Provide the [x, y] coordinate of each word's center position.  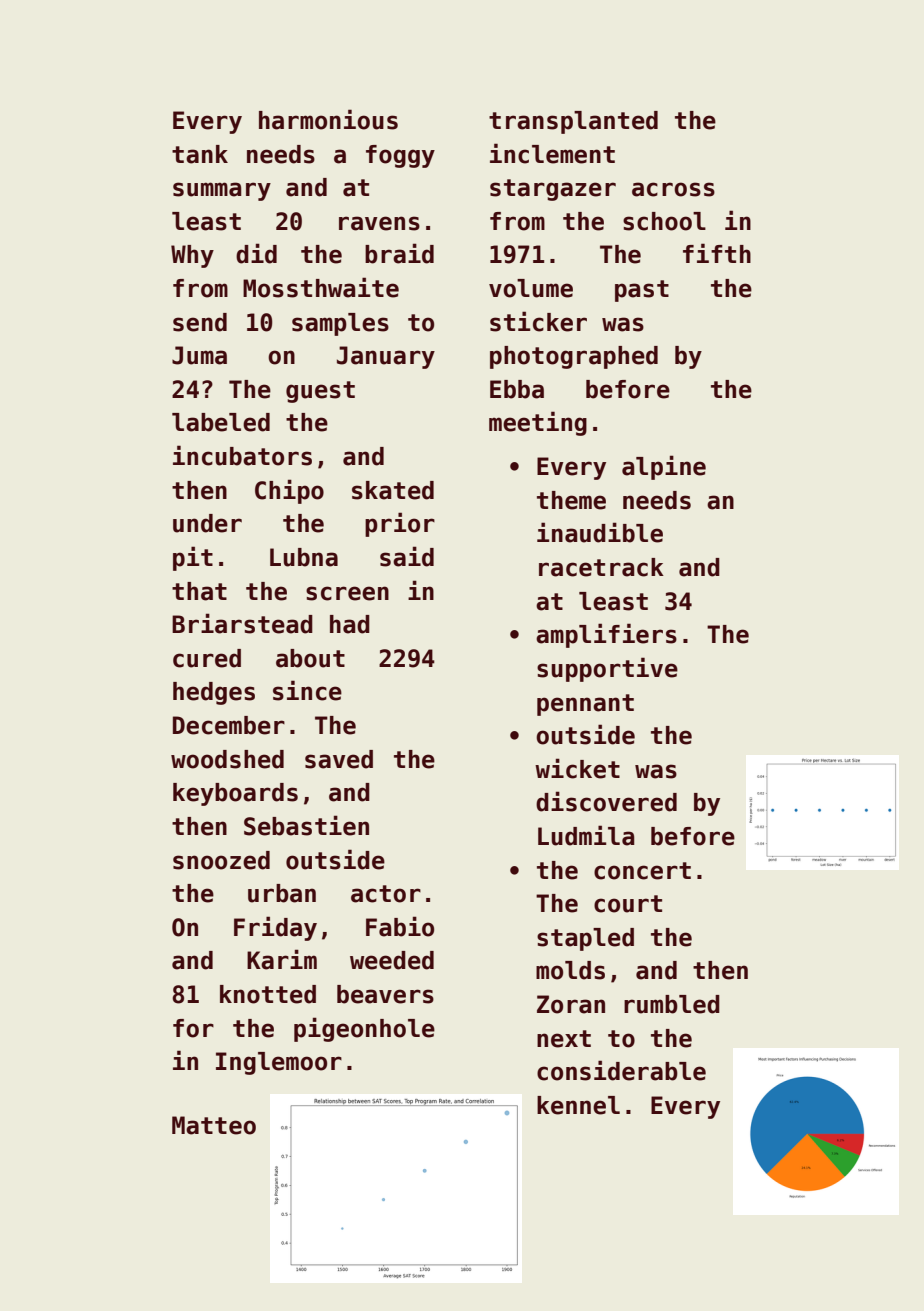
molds [570, 970]
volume [531, 288]
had [350, 624]
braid [399, 253]
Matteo [214, 1125]
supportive [607, 669]
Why [192, 256]
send [200, 322]
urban [282, 893]
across [673, 189]
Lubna [304, 557]
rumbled [672, 1004]
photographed [574, 357]
